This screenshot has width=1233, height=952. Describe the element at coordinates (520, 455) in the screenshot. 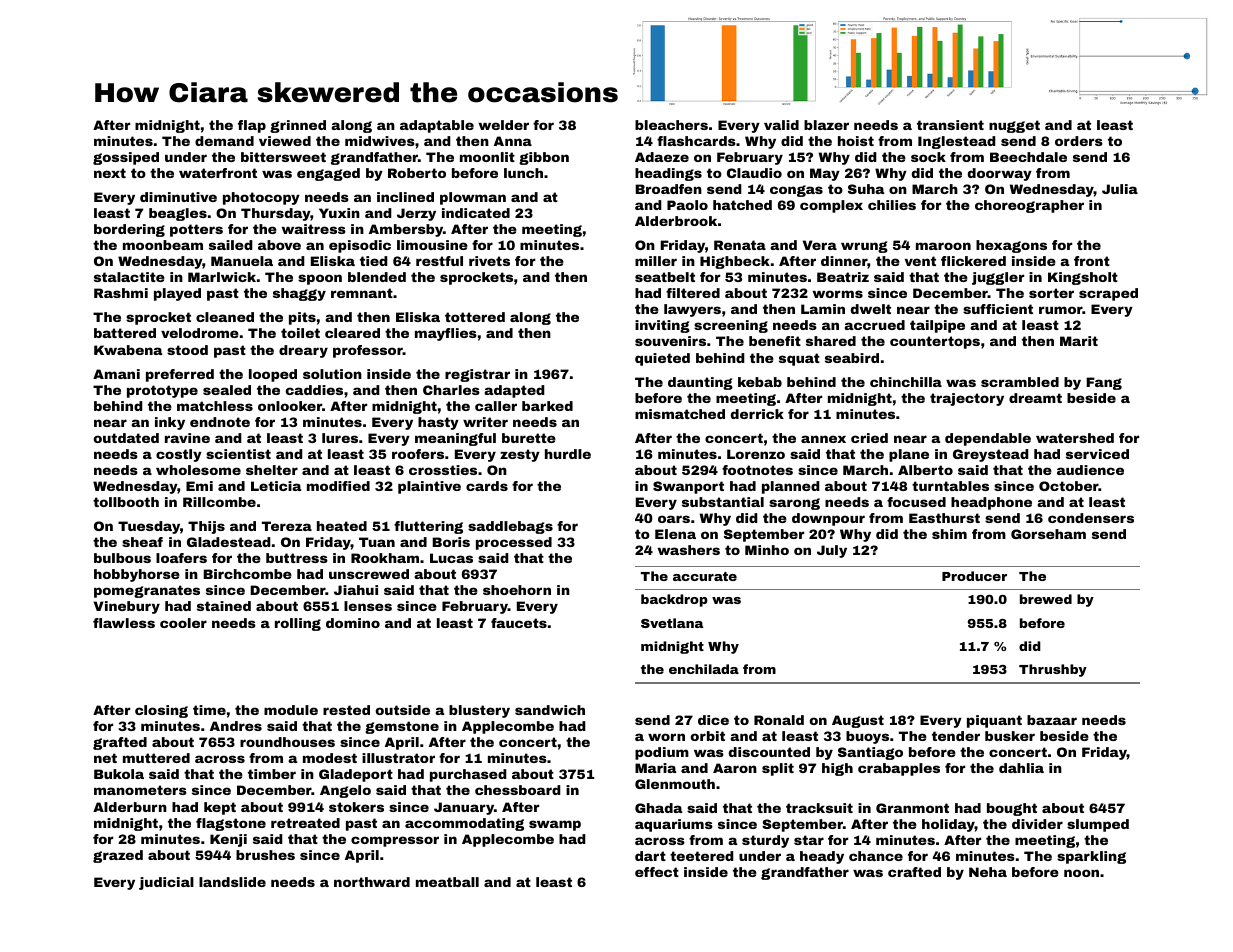

I see `zesty` at that location.
